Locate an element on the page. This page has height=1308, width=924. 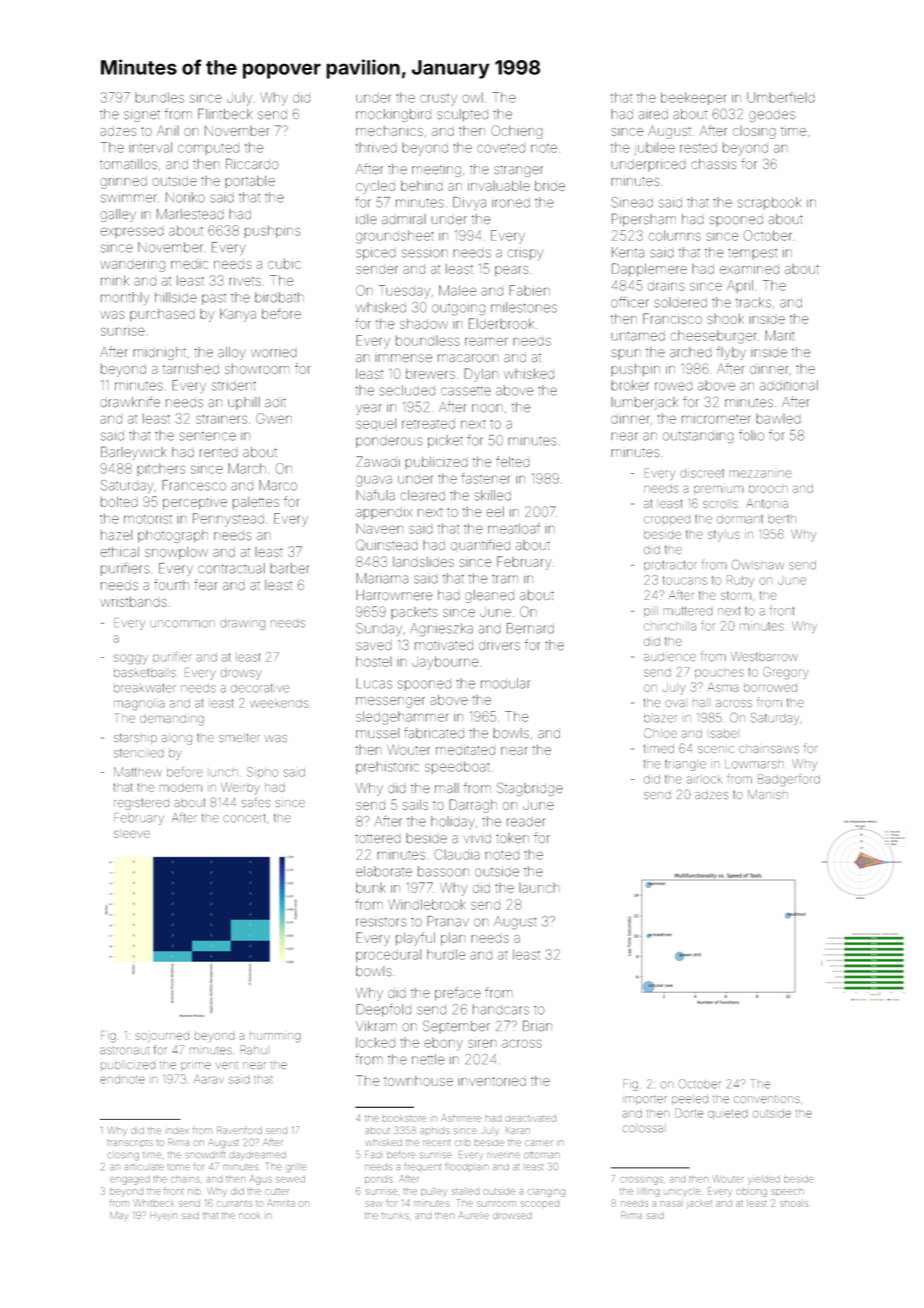
Kanya is located at coordinates (238, 315).
